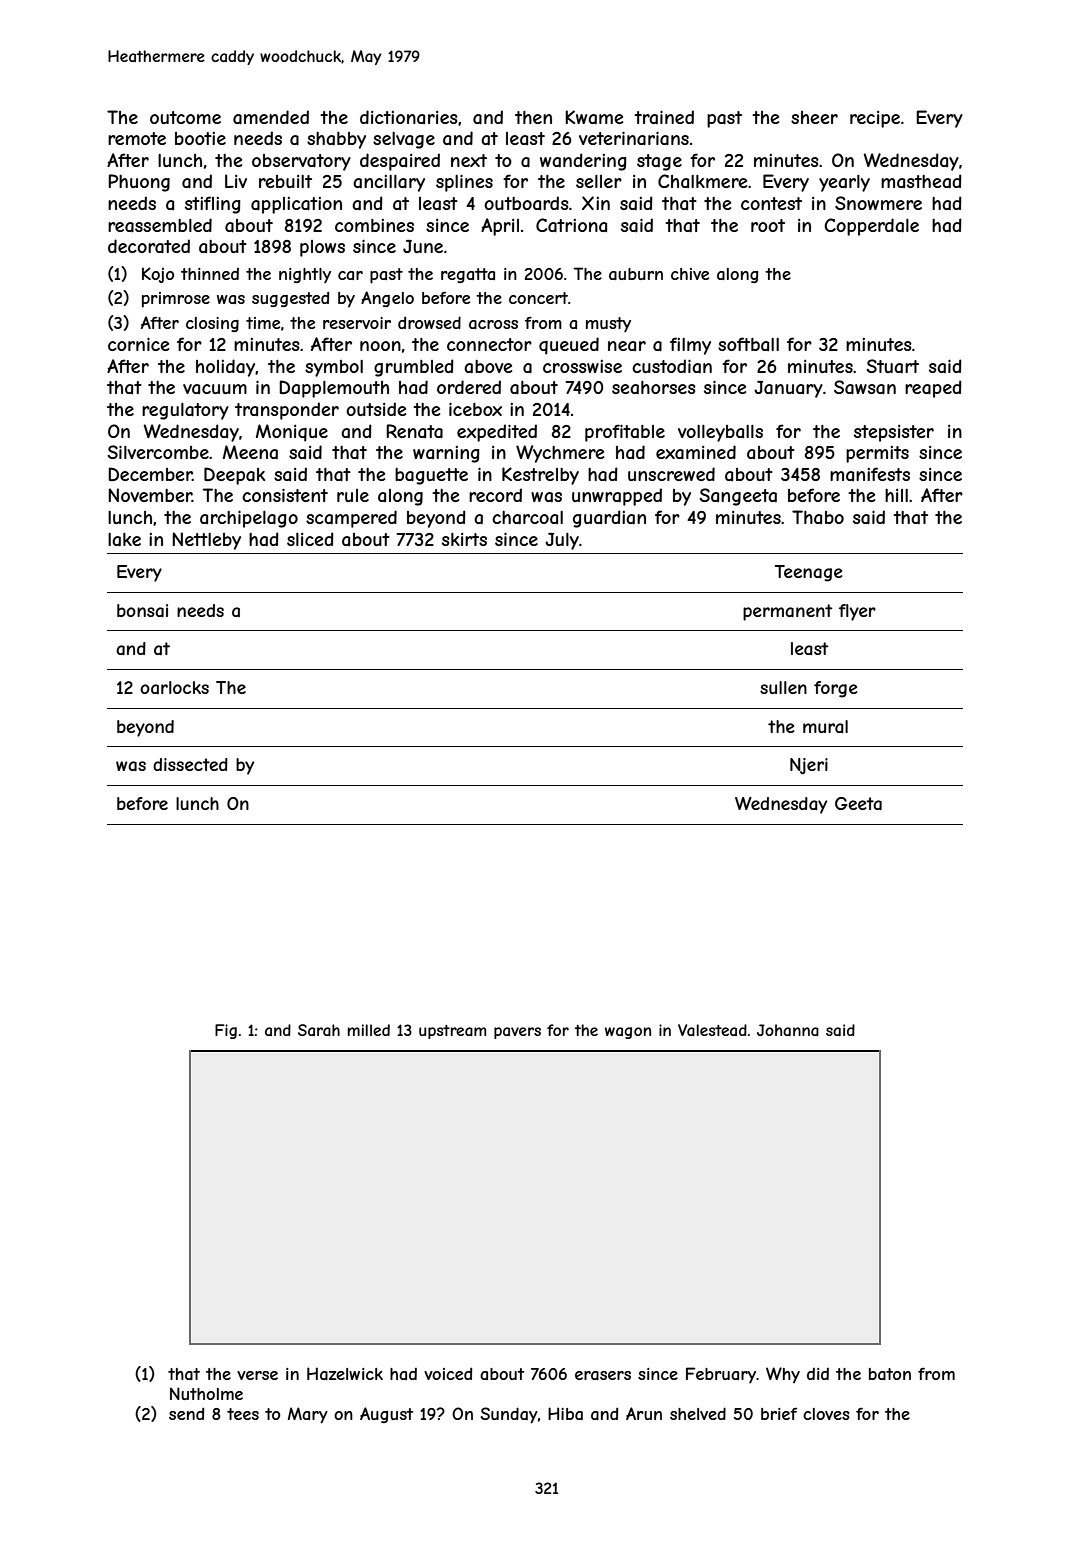 This page has height=1550, width=1070. I want to click on Copperdale, so click(871, 227).
